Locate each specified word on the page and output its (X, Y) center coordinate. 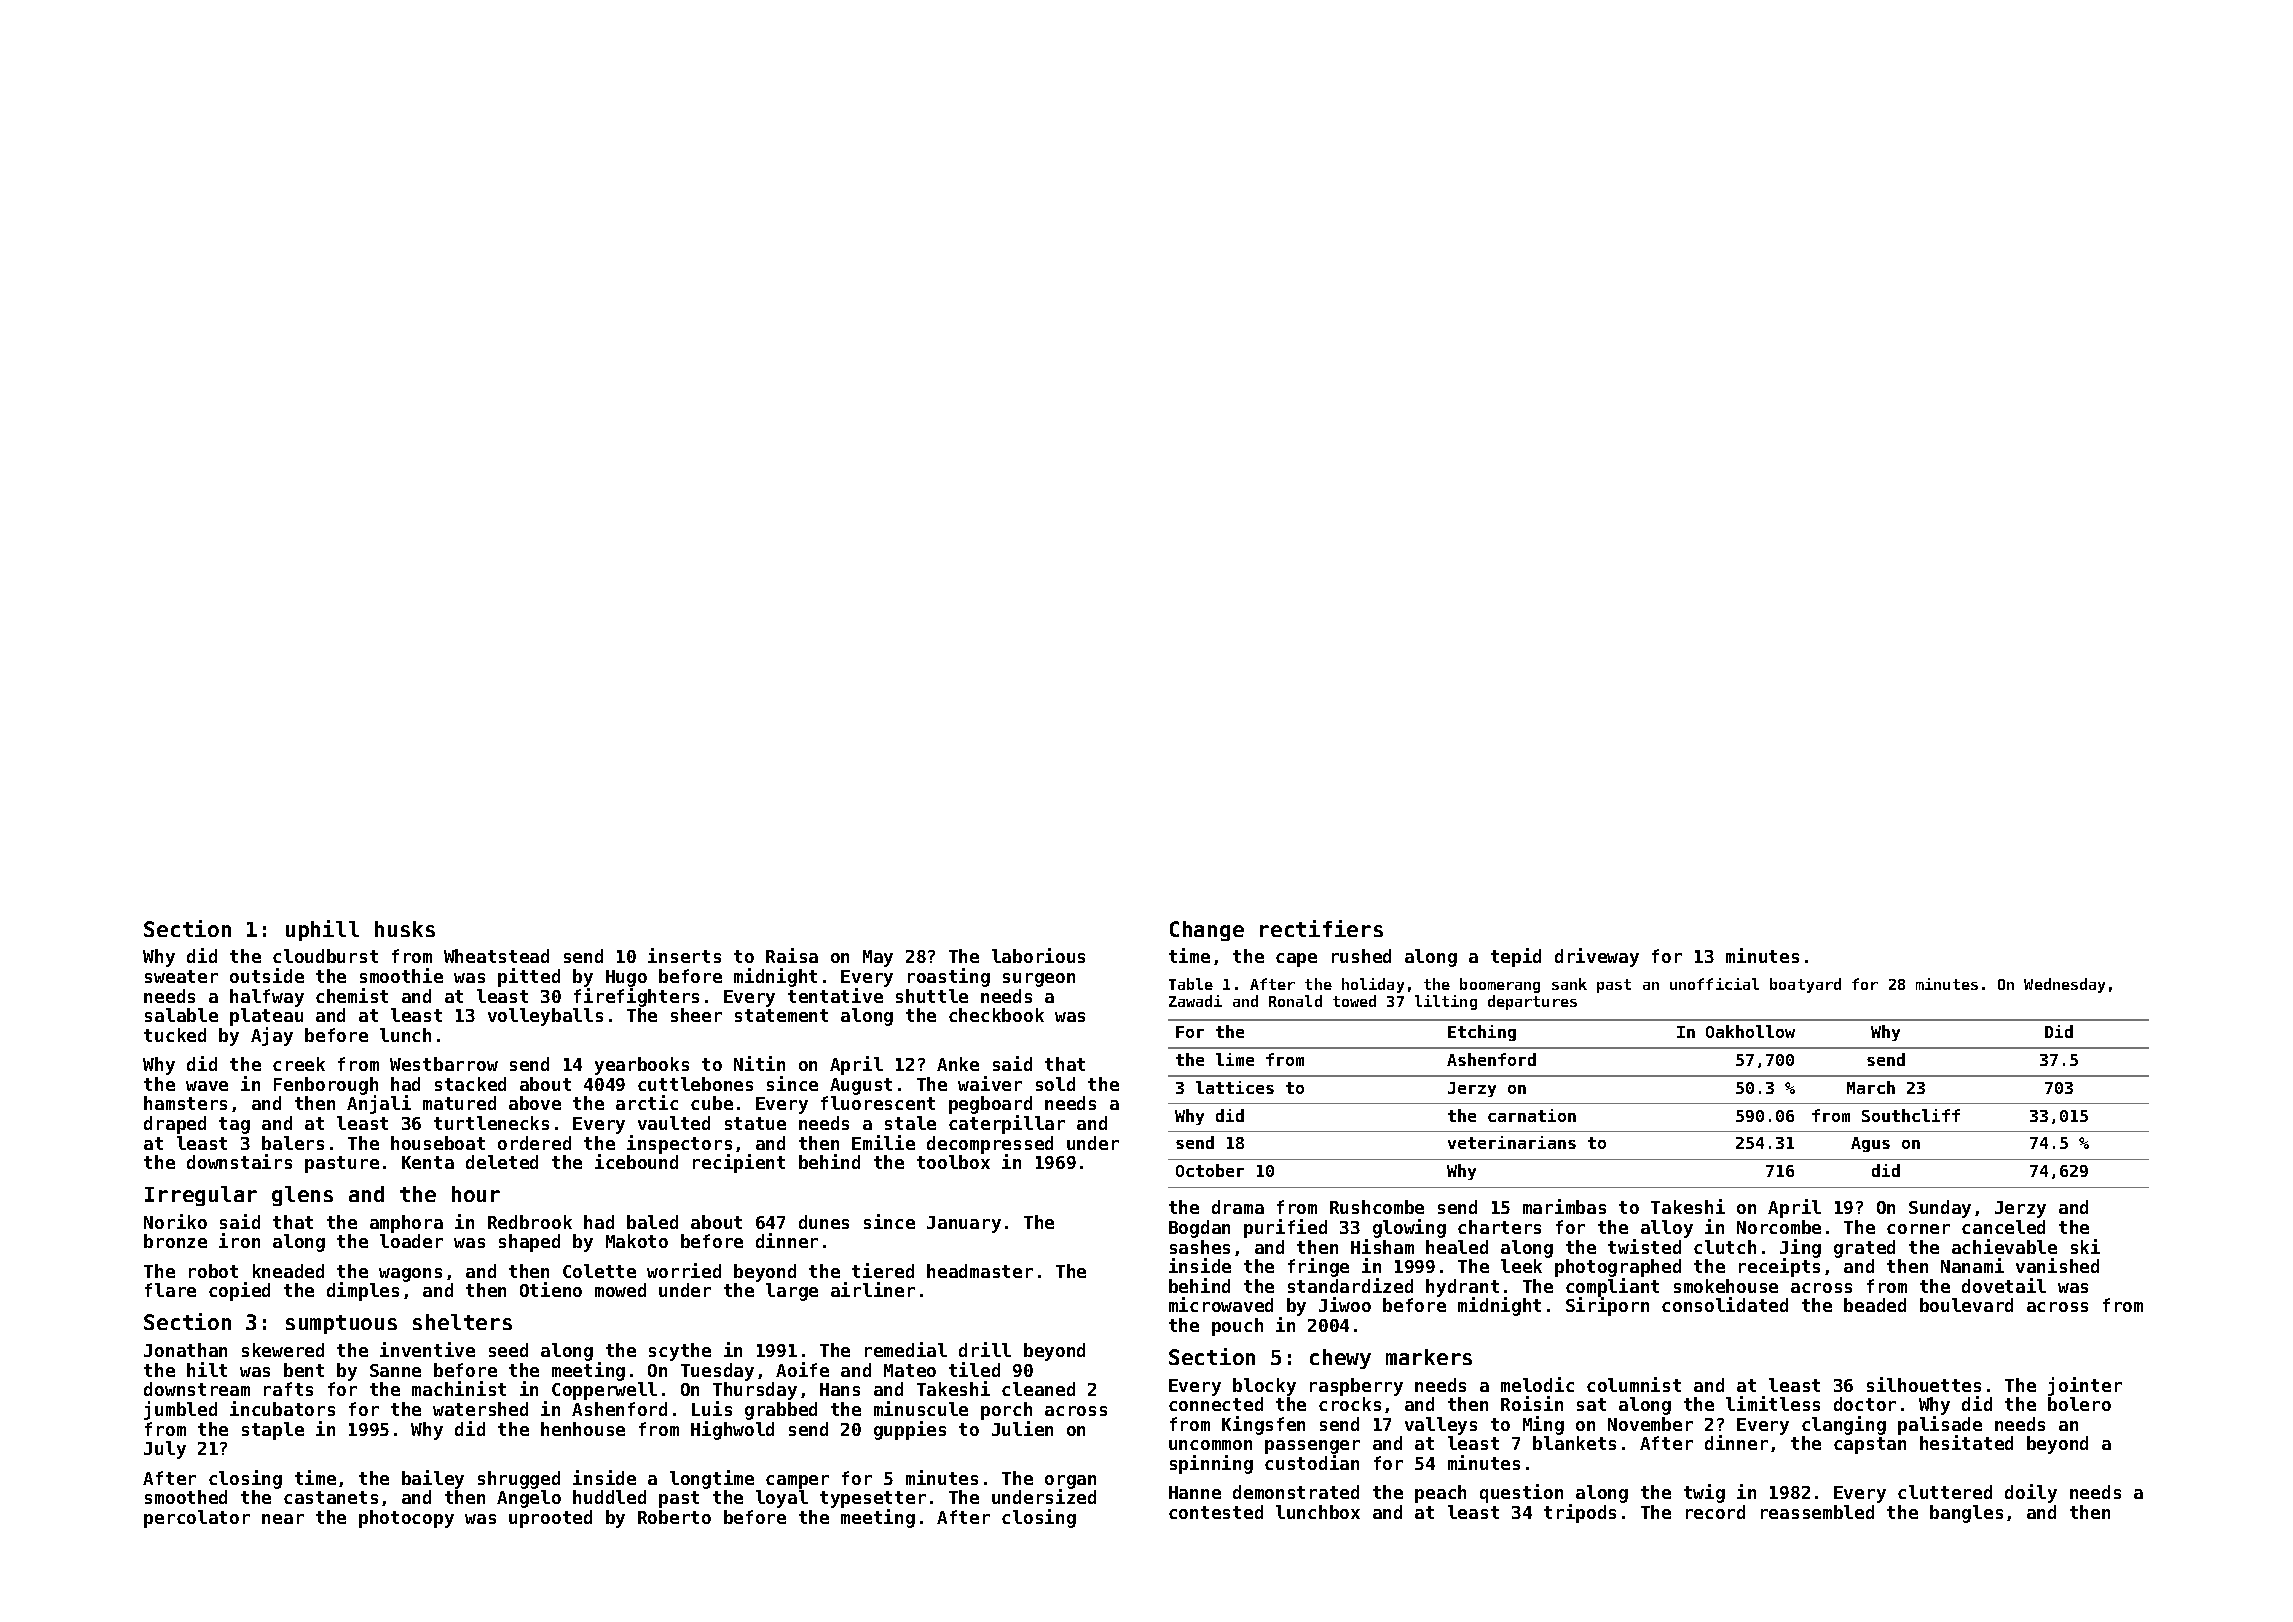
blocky (1264, 1387)
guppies (910, 1430)
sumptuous (341, 1324)
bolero (2079, 1404)
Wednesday (2064, 985)
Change (1207, 931)
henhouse (583, 1429)
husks (405, 929)
